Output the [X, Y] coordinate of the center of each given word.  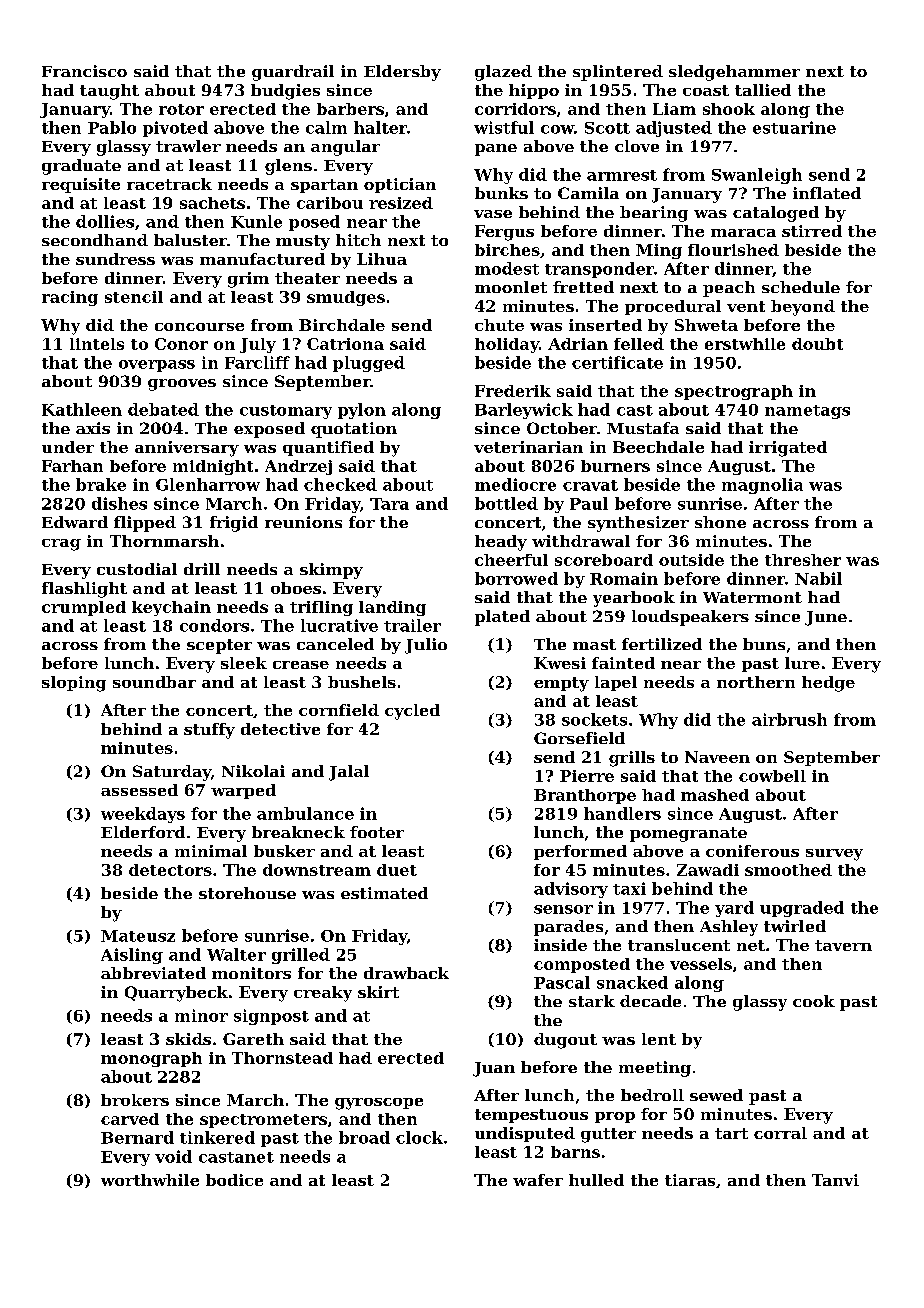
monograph [151, 1059]
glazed [503, 73]
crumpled [84, 608]
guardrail [293, 73]
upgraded [802, 909]
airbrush [789, 719]
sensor [563, 909]
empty [561, 684]
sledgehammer [734, 73]
